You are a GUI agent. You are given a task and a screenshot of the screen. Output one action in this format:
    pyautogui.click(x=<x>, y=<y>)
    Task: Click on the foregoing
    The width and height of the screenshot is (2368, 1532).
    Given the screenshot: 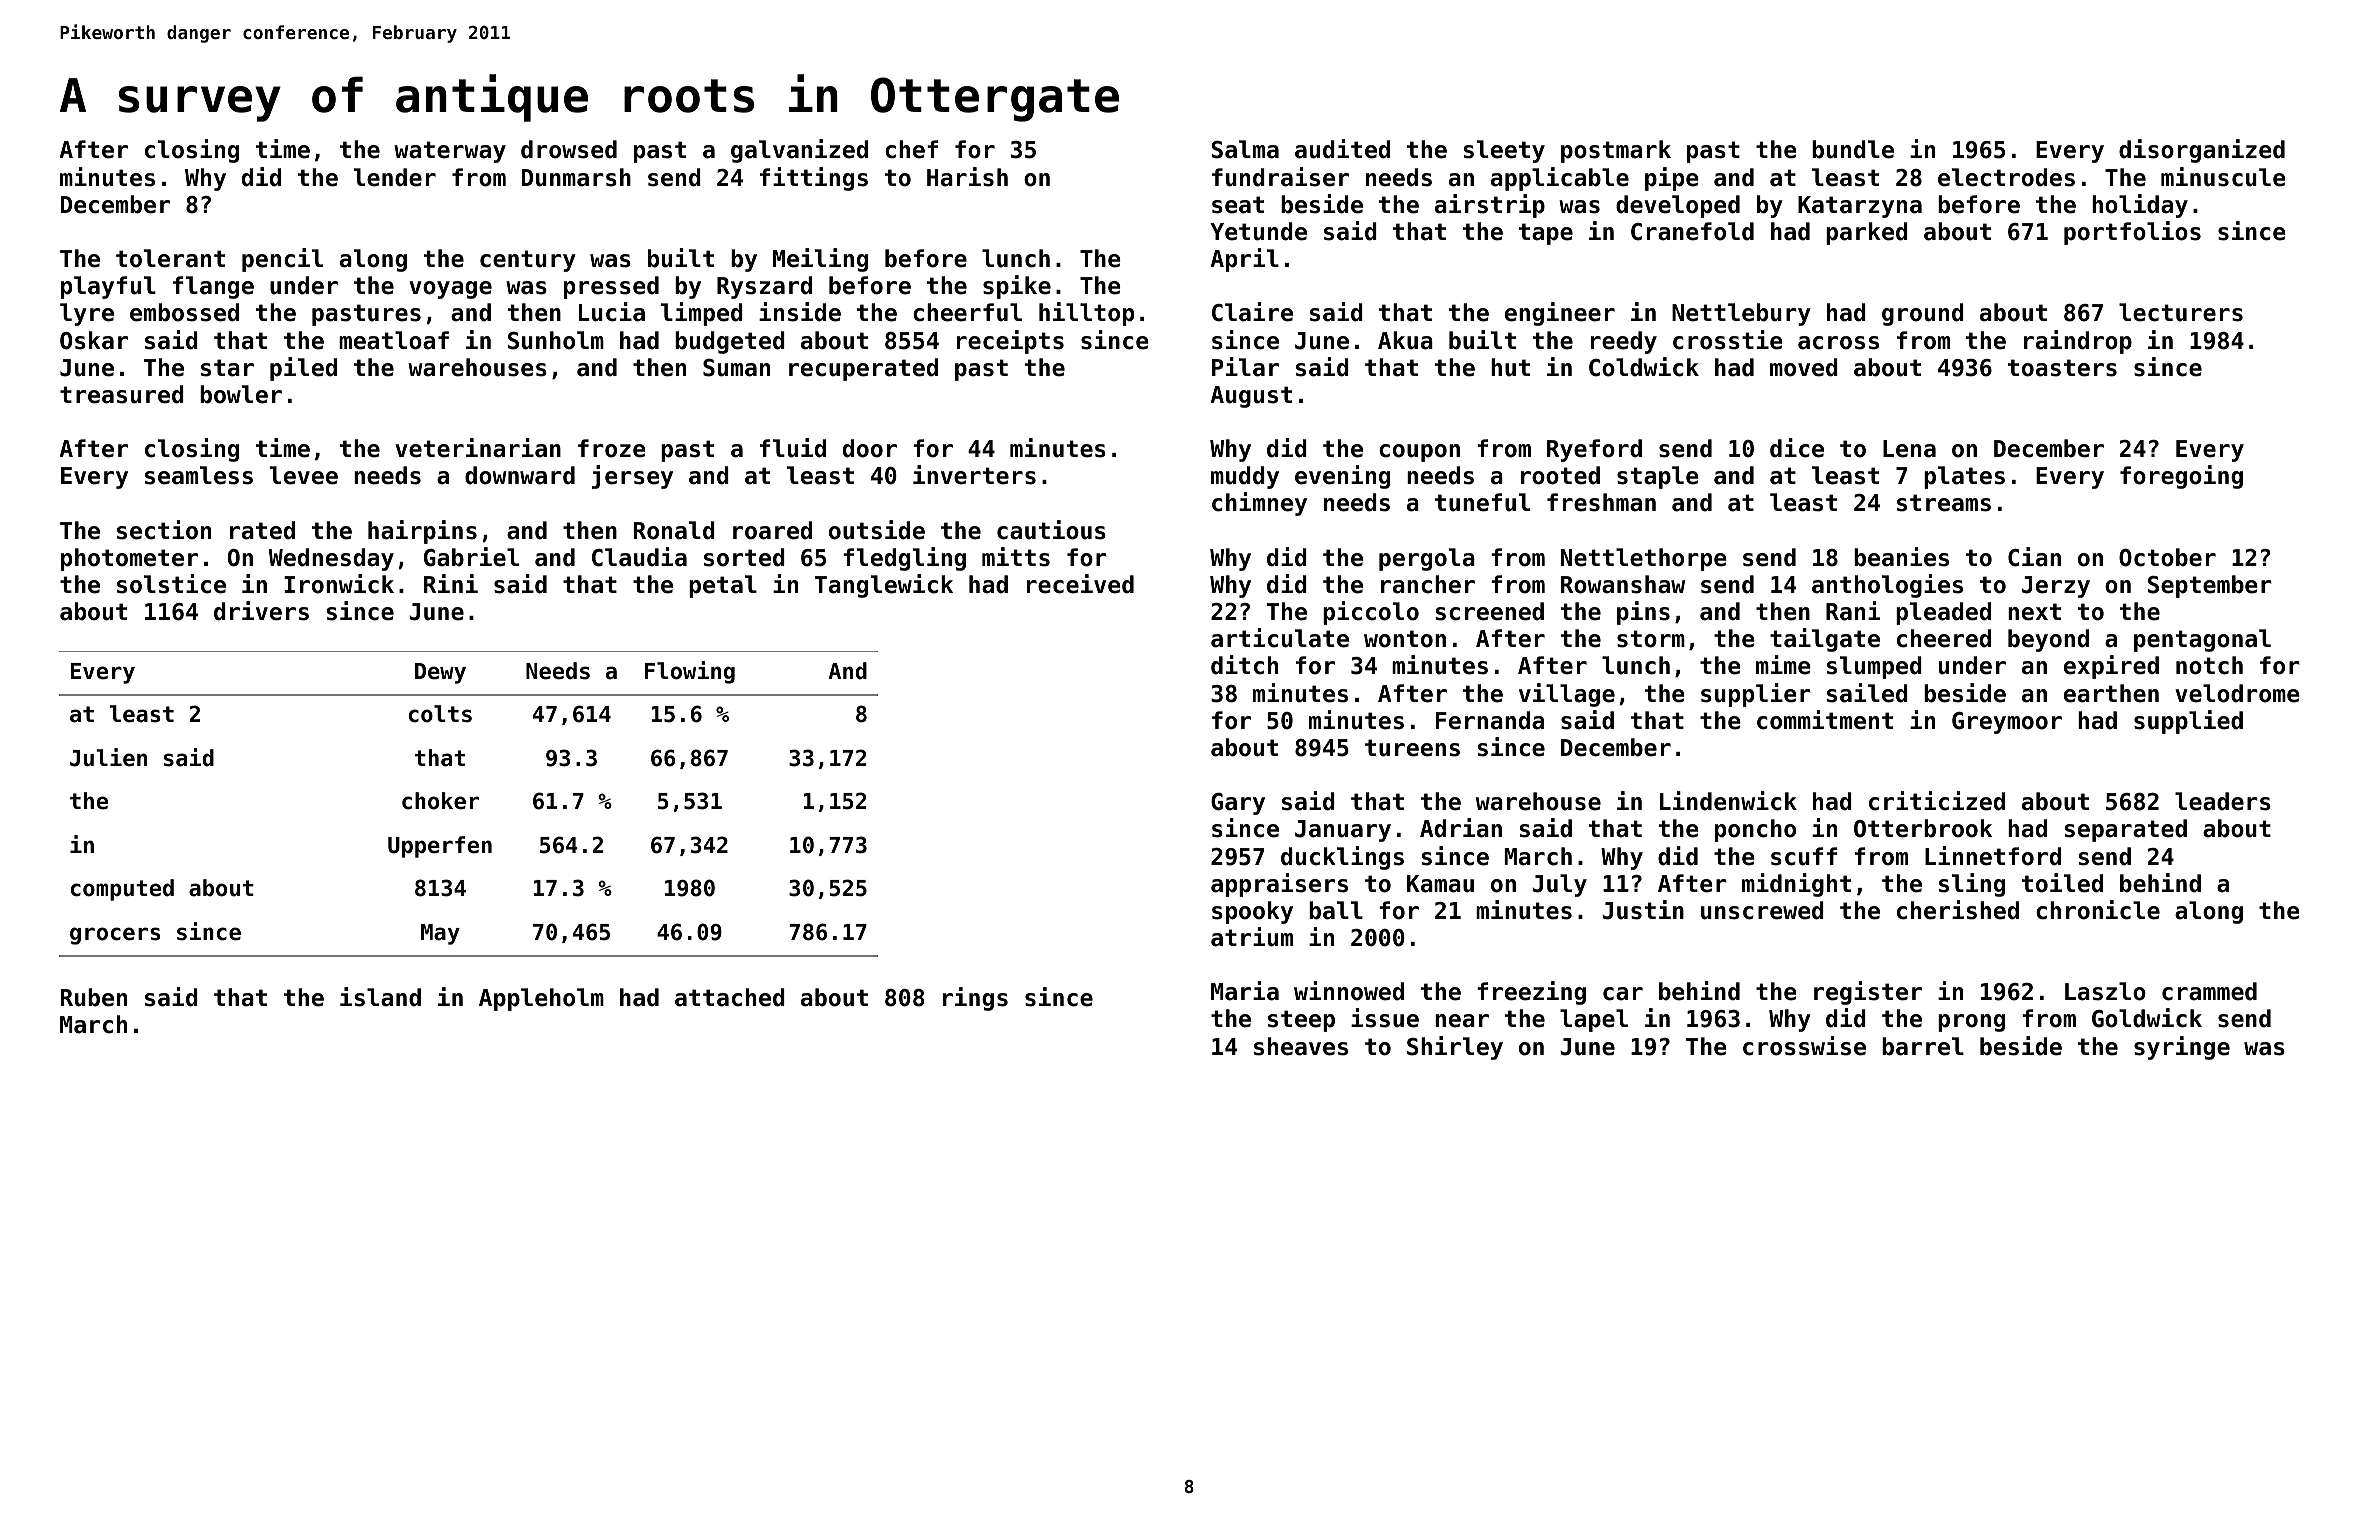 What is the action you would take?
    pyautogui.click(x=2181, y=477)
